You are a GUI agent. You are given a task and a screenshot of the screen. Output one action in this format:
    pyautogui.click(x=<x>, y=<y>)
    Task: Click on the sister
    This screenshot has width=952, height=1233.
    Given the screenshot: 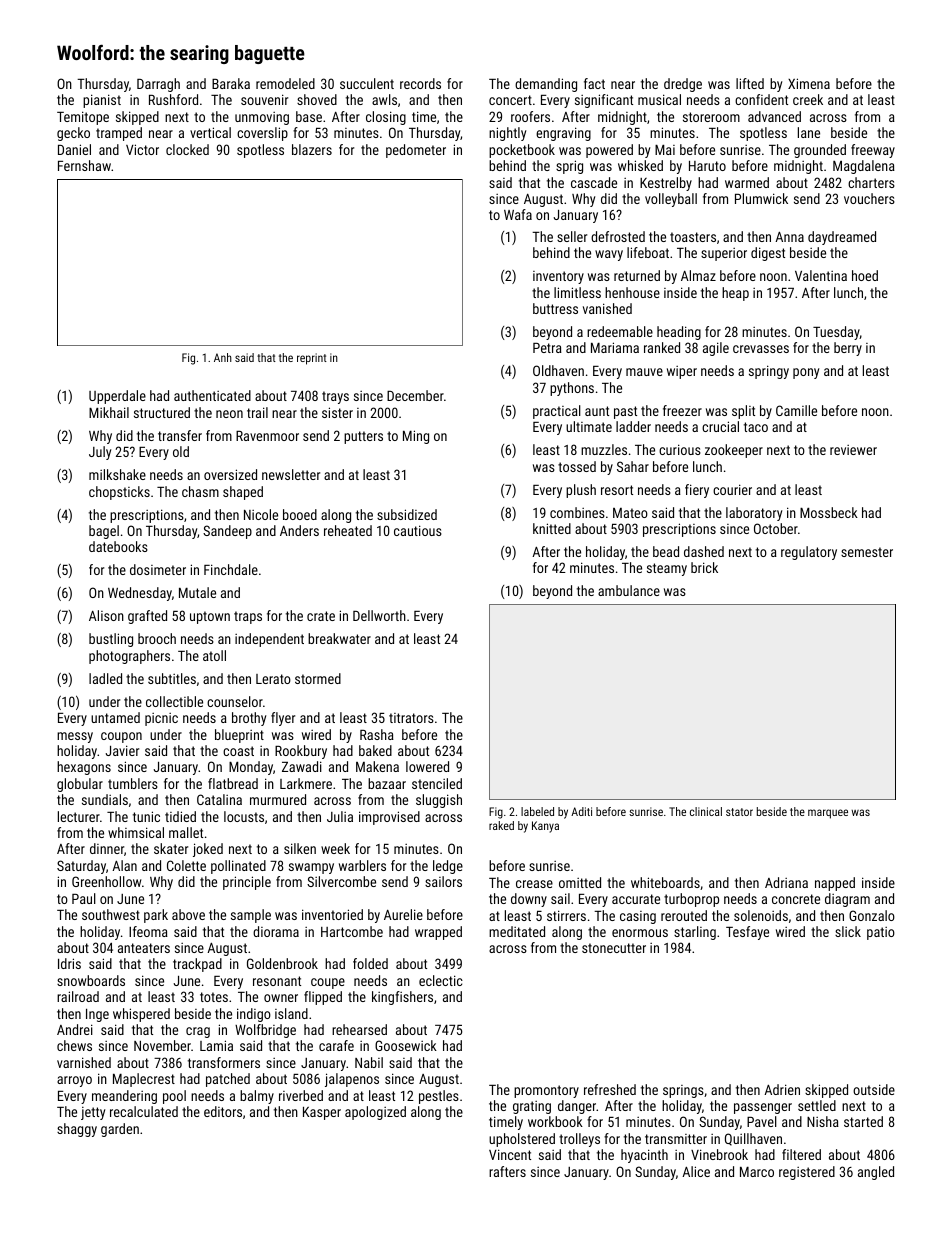 What is the action you would take?
    pyautogui.click(x=337, y=412)
